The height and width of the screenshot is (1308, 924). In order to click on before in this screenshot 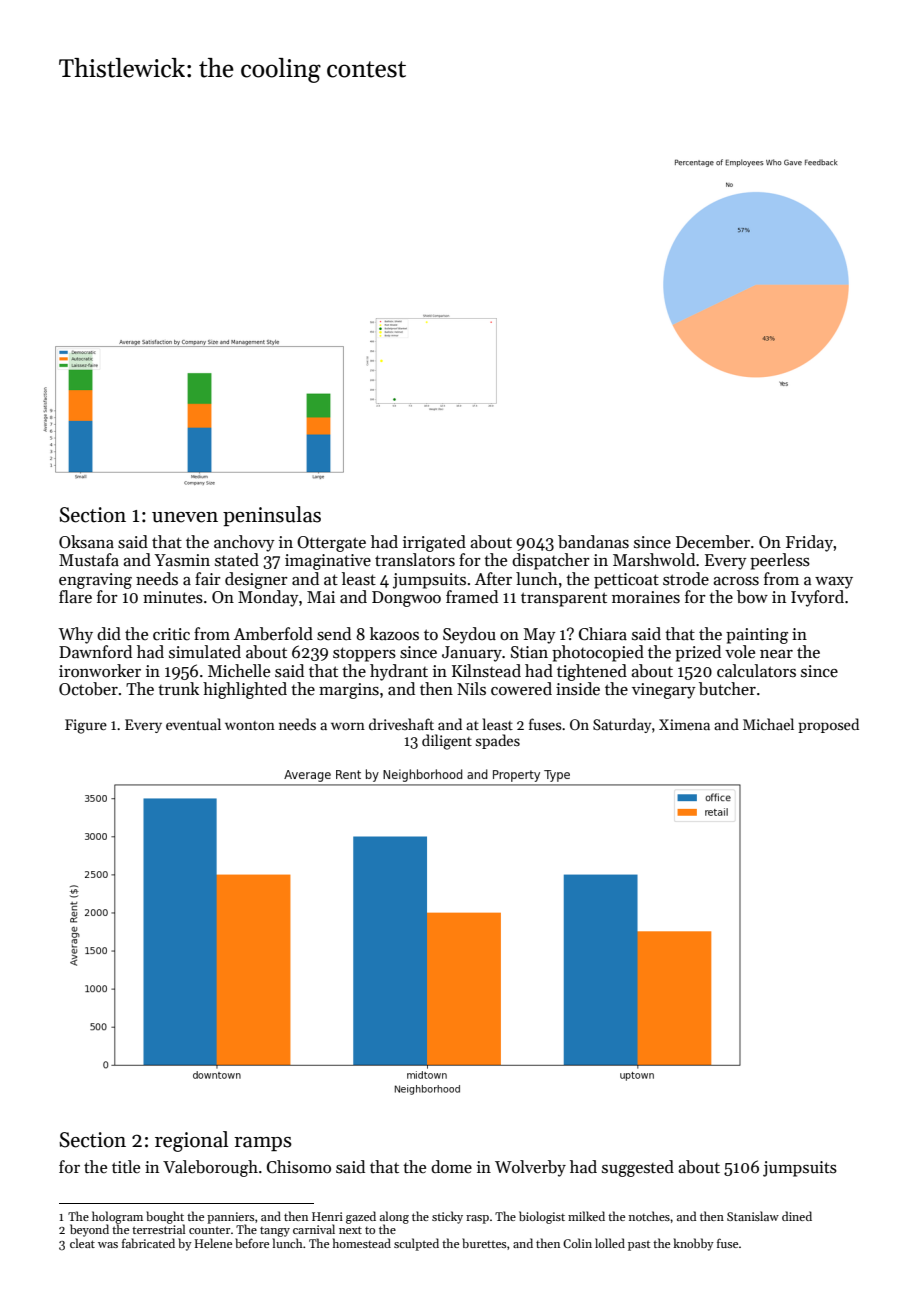, I will do `click(252, 1243)`.
